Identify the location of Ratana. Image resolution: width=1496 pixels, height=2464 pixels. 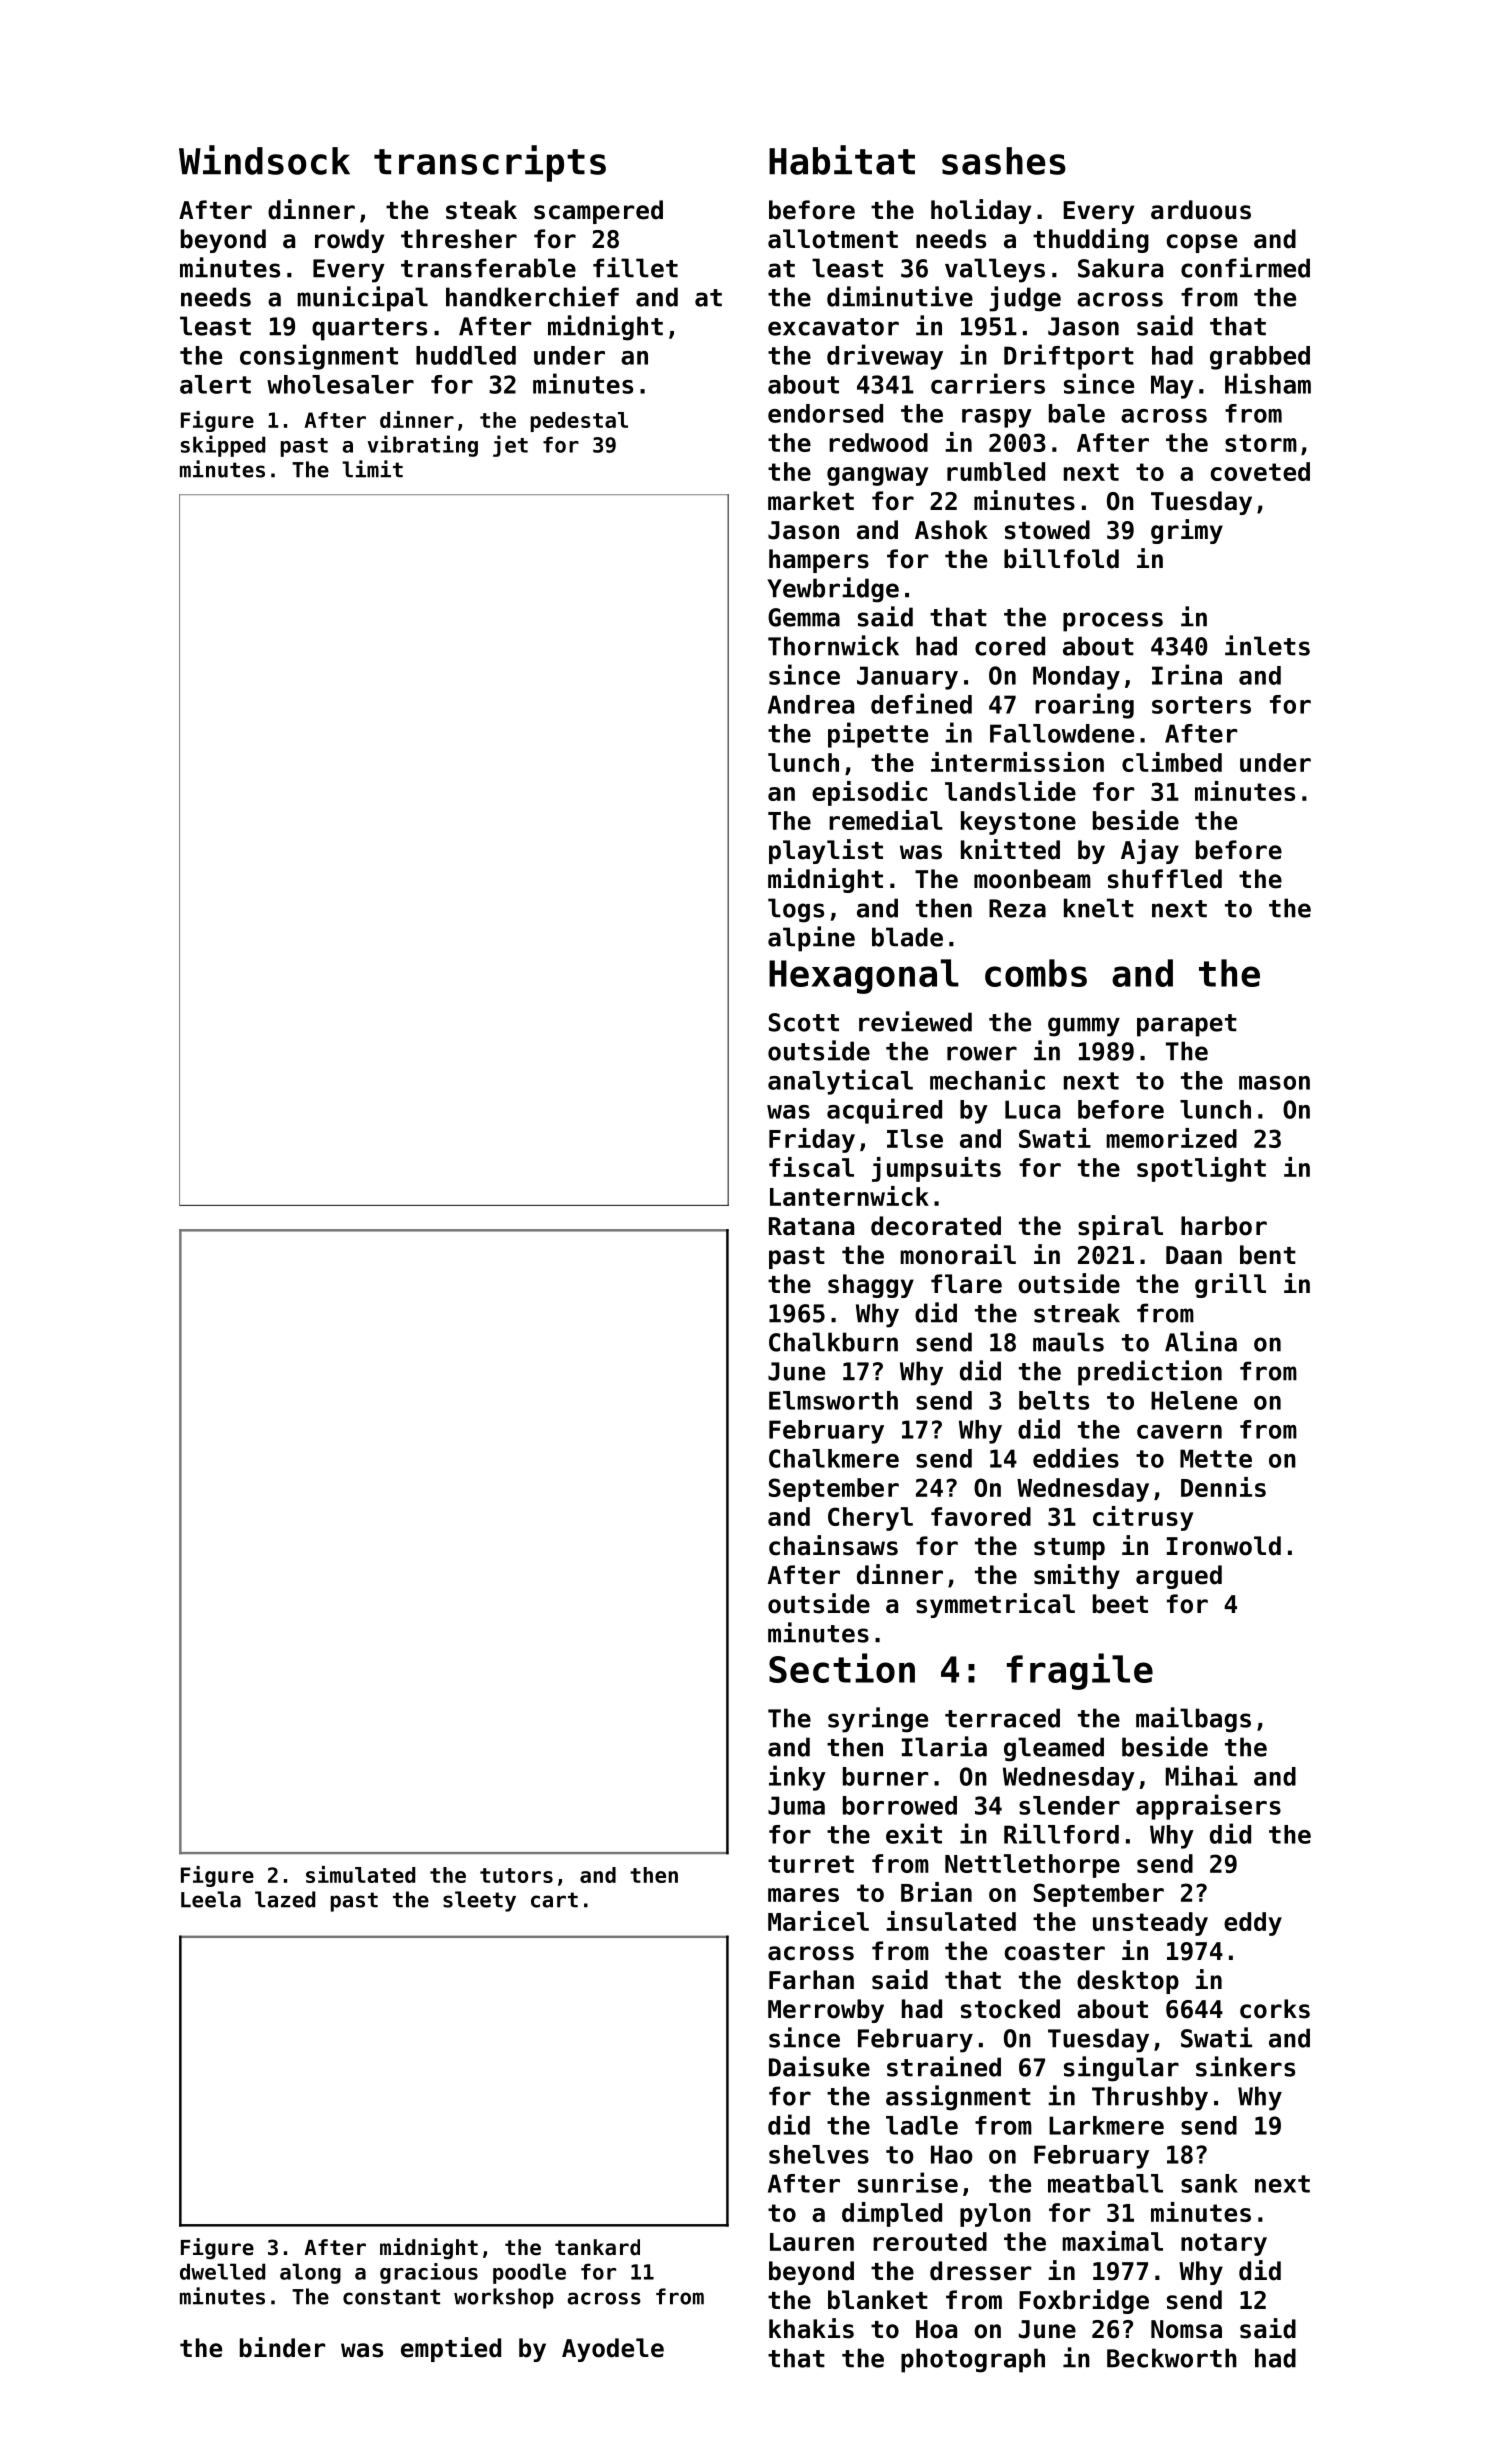
(811, 1226).
